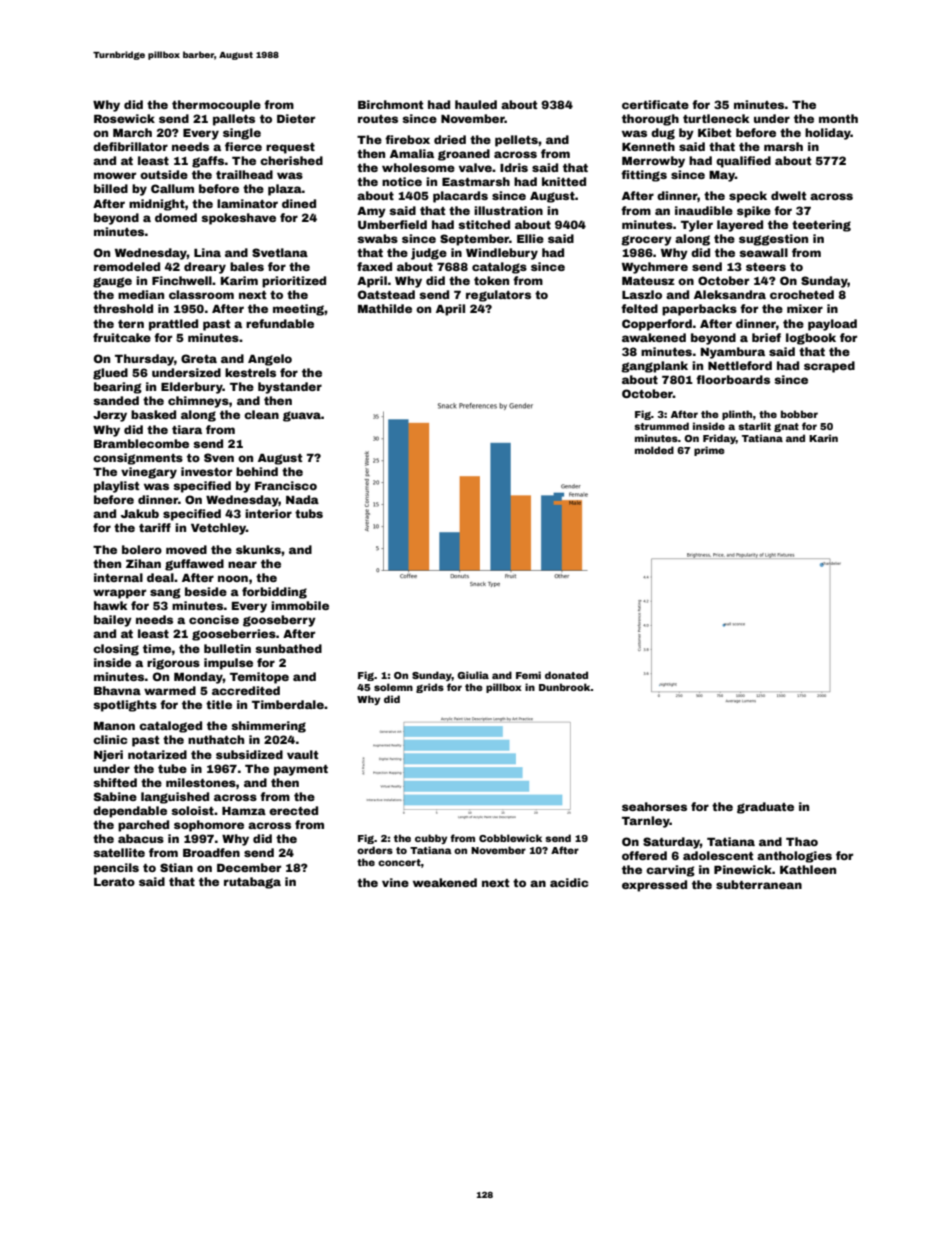  What do you see at coordinates (697, 226) in the screenshot?
I see `Tyler` at bounding box center [697, 226].
